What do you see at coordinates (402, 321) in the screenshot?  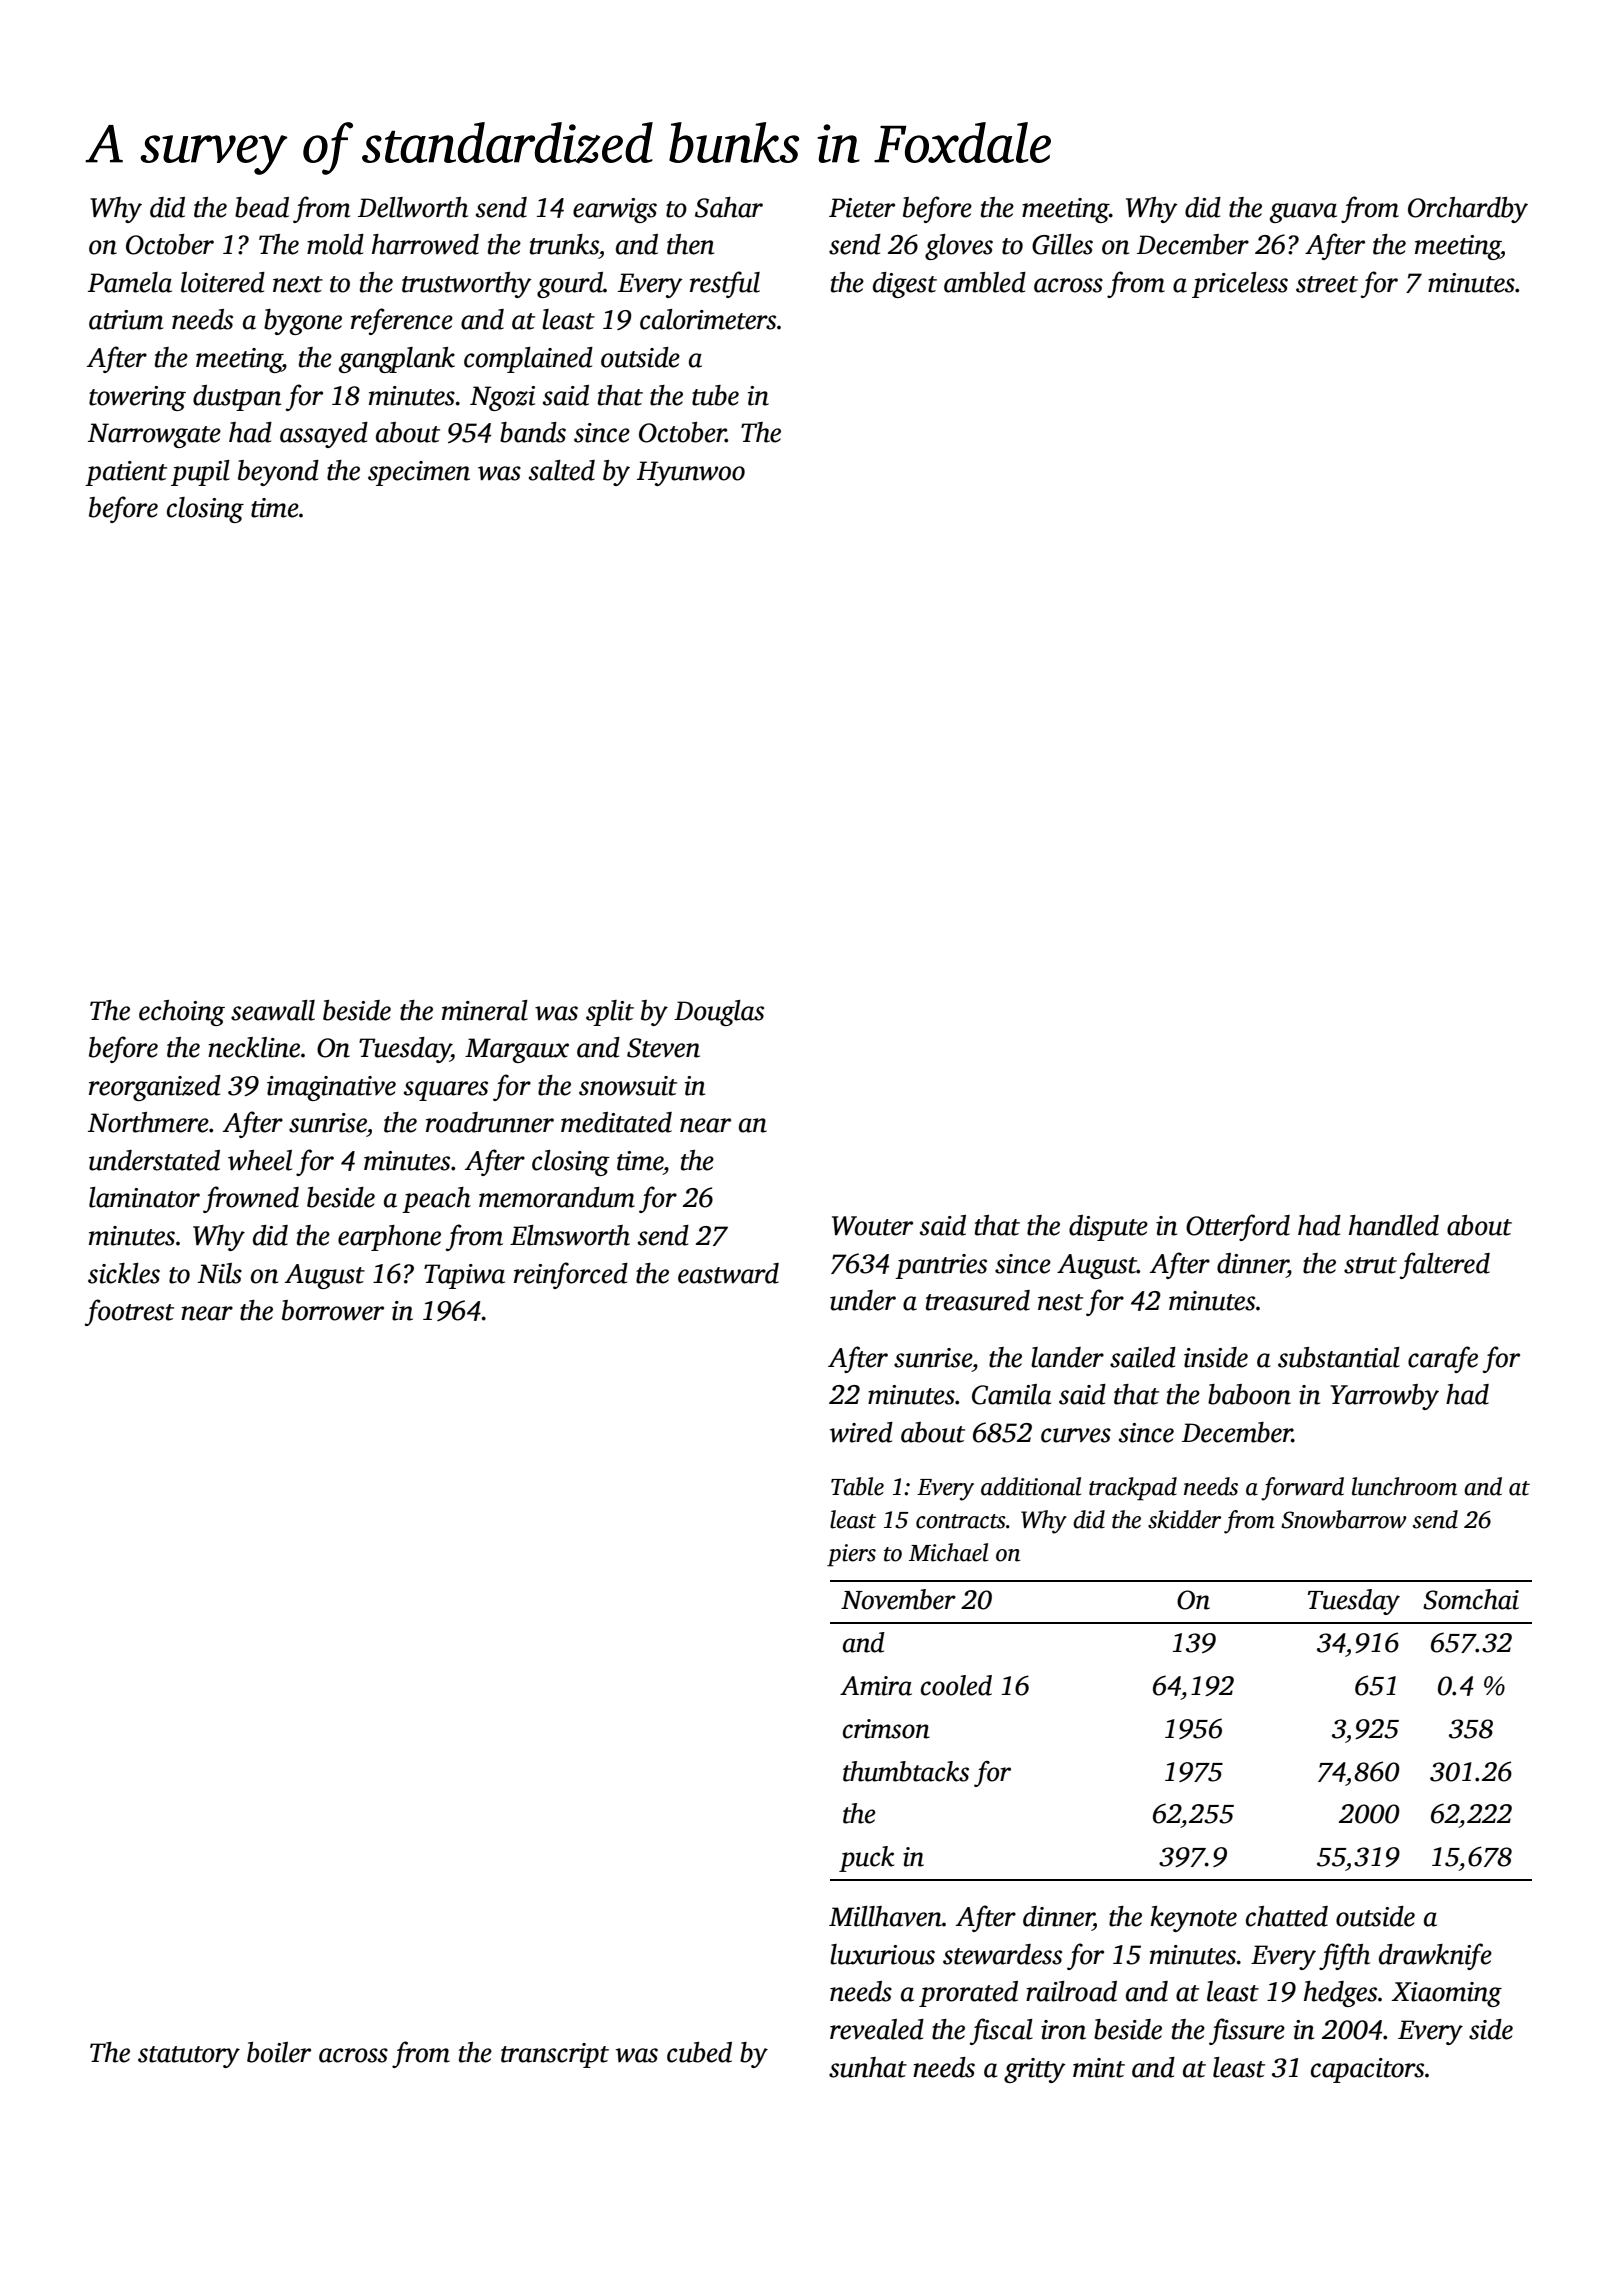 I see `reference` at bounding box center [402, 321].
